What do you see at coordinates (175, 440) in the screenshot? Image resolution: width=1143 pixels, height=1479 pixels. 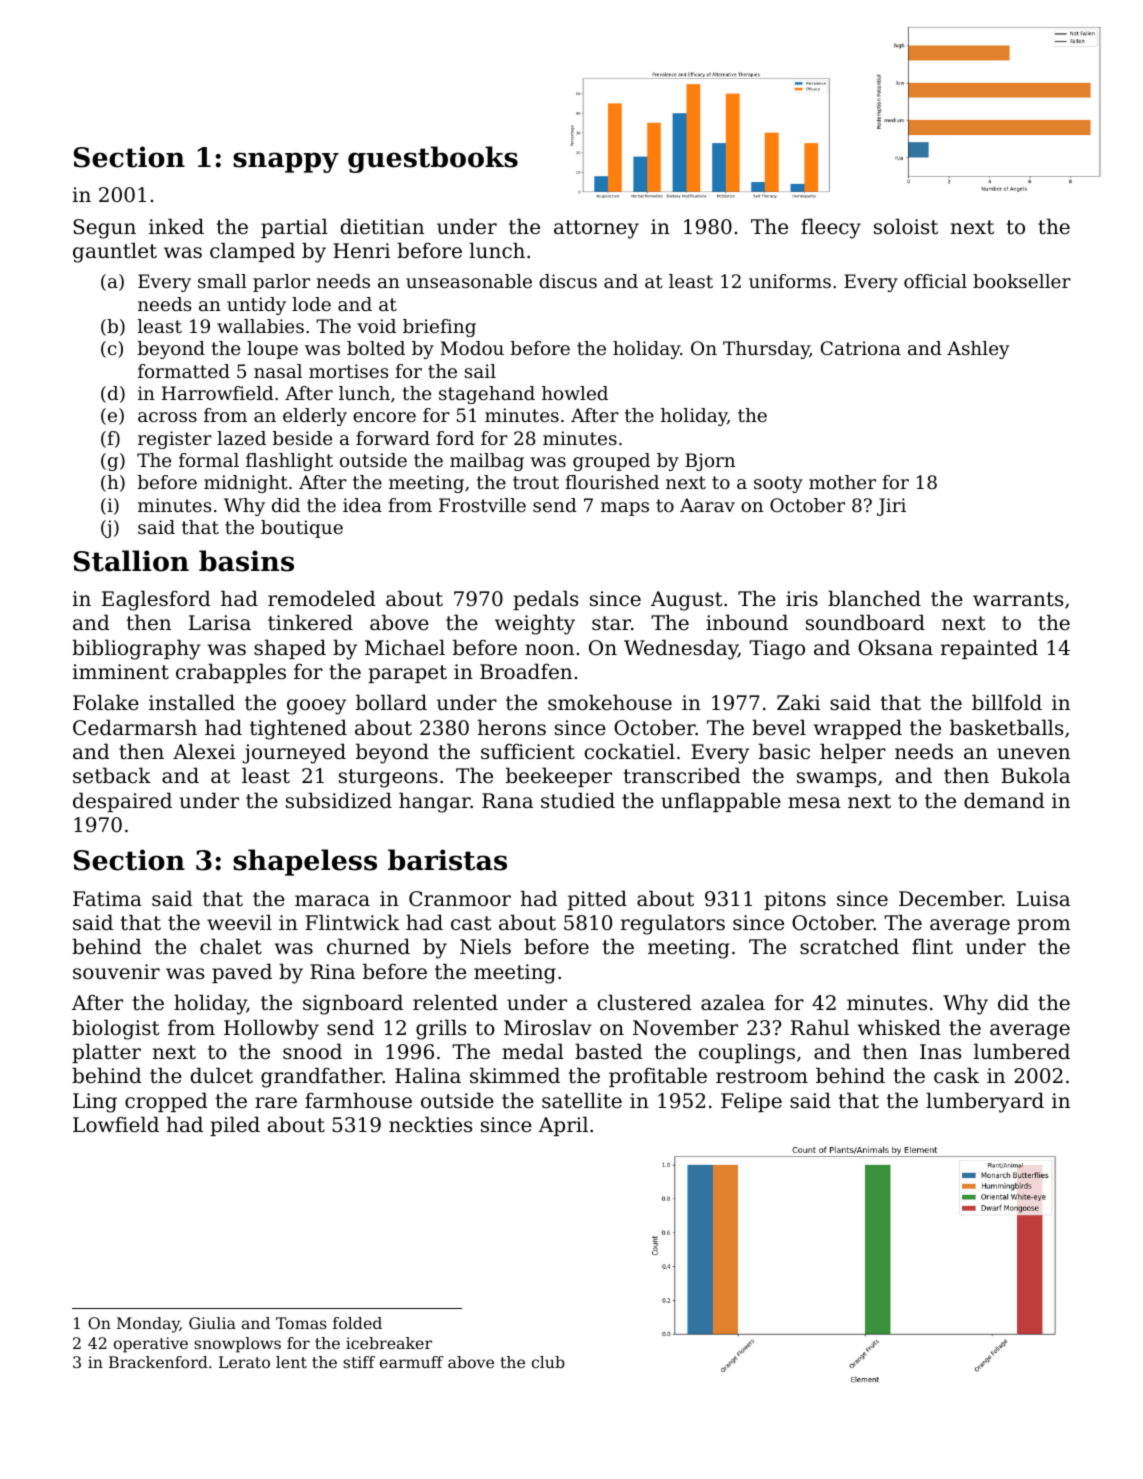 I see `register` at bounding box center [175, 440].
